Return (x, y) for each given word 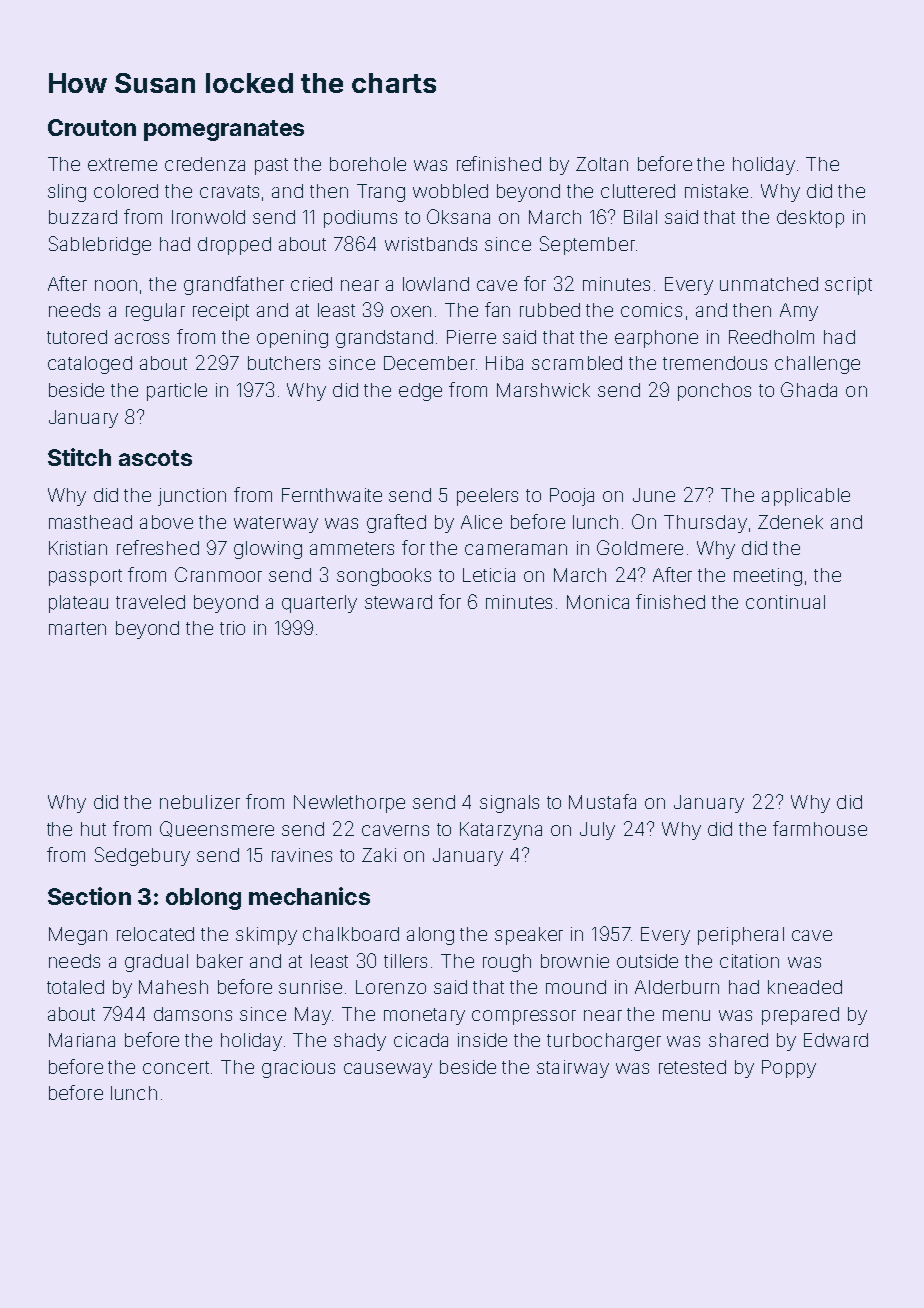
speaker (529, 936)
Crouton (92, 127)
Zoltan (602, 164)
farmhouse (820, 828)
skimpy (266, 936)
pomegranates (224, 130)
